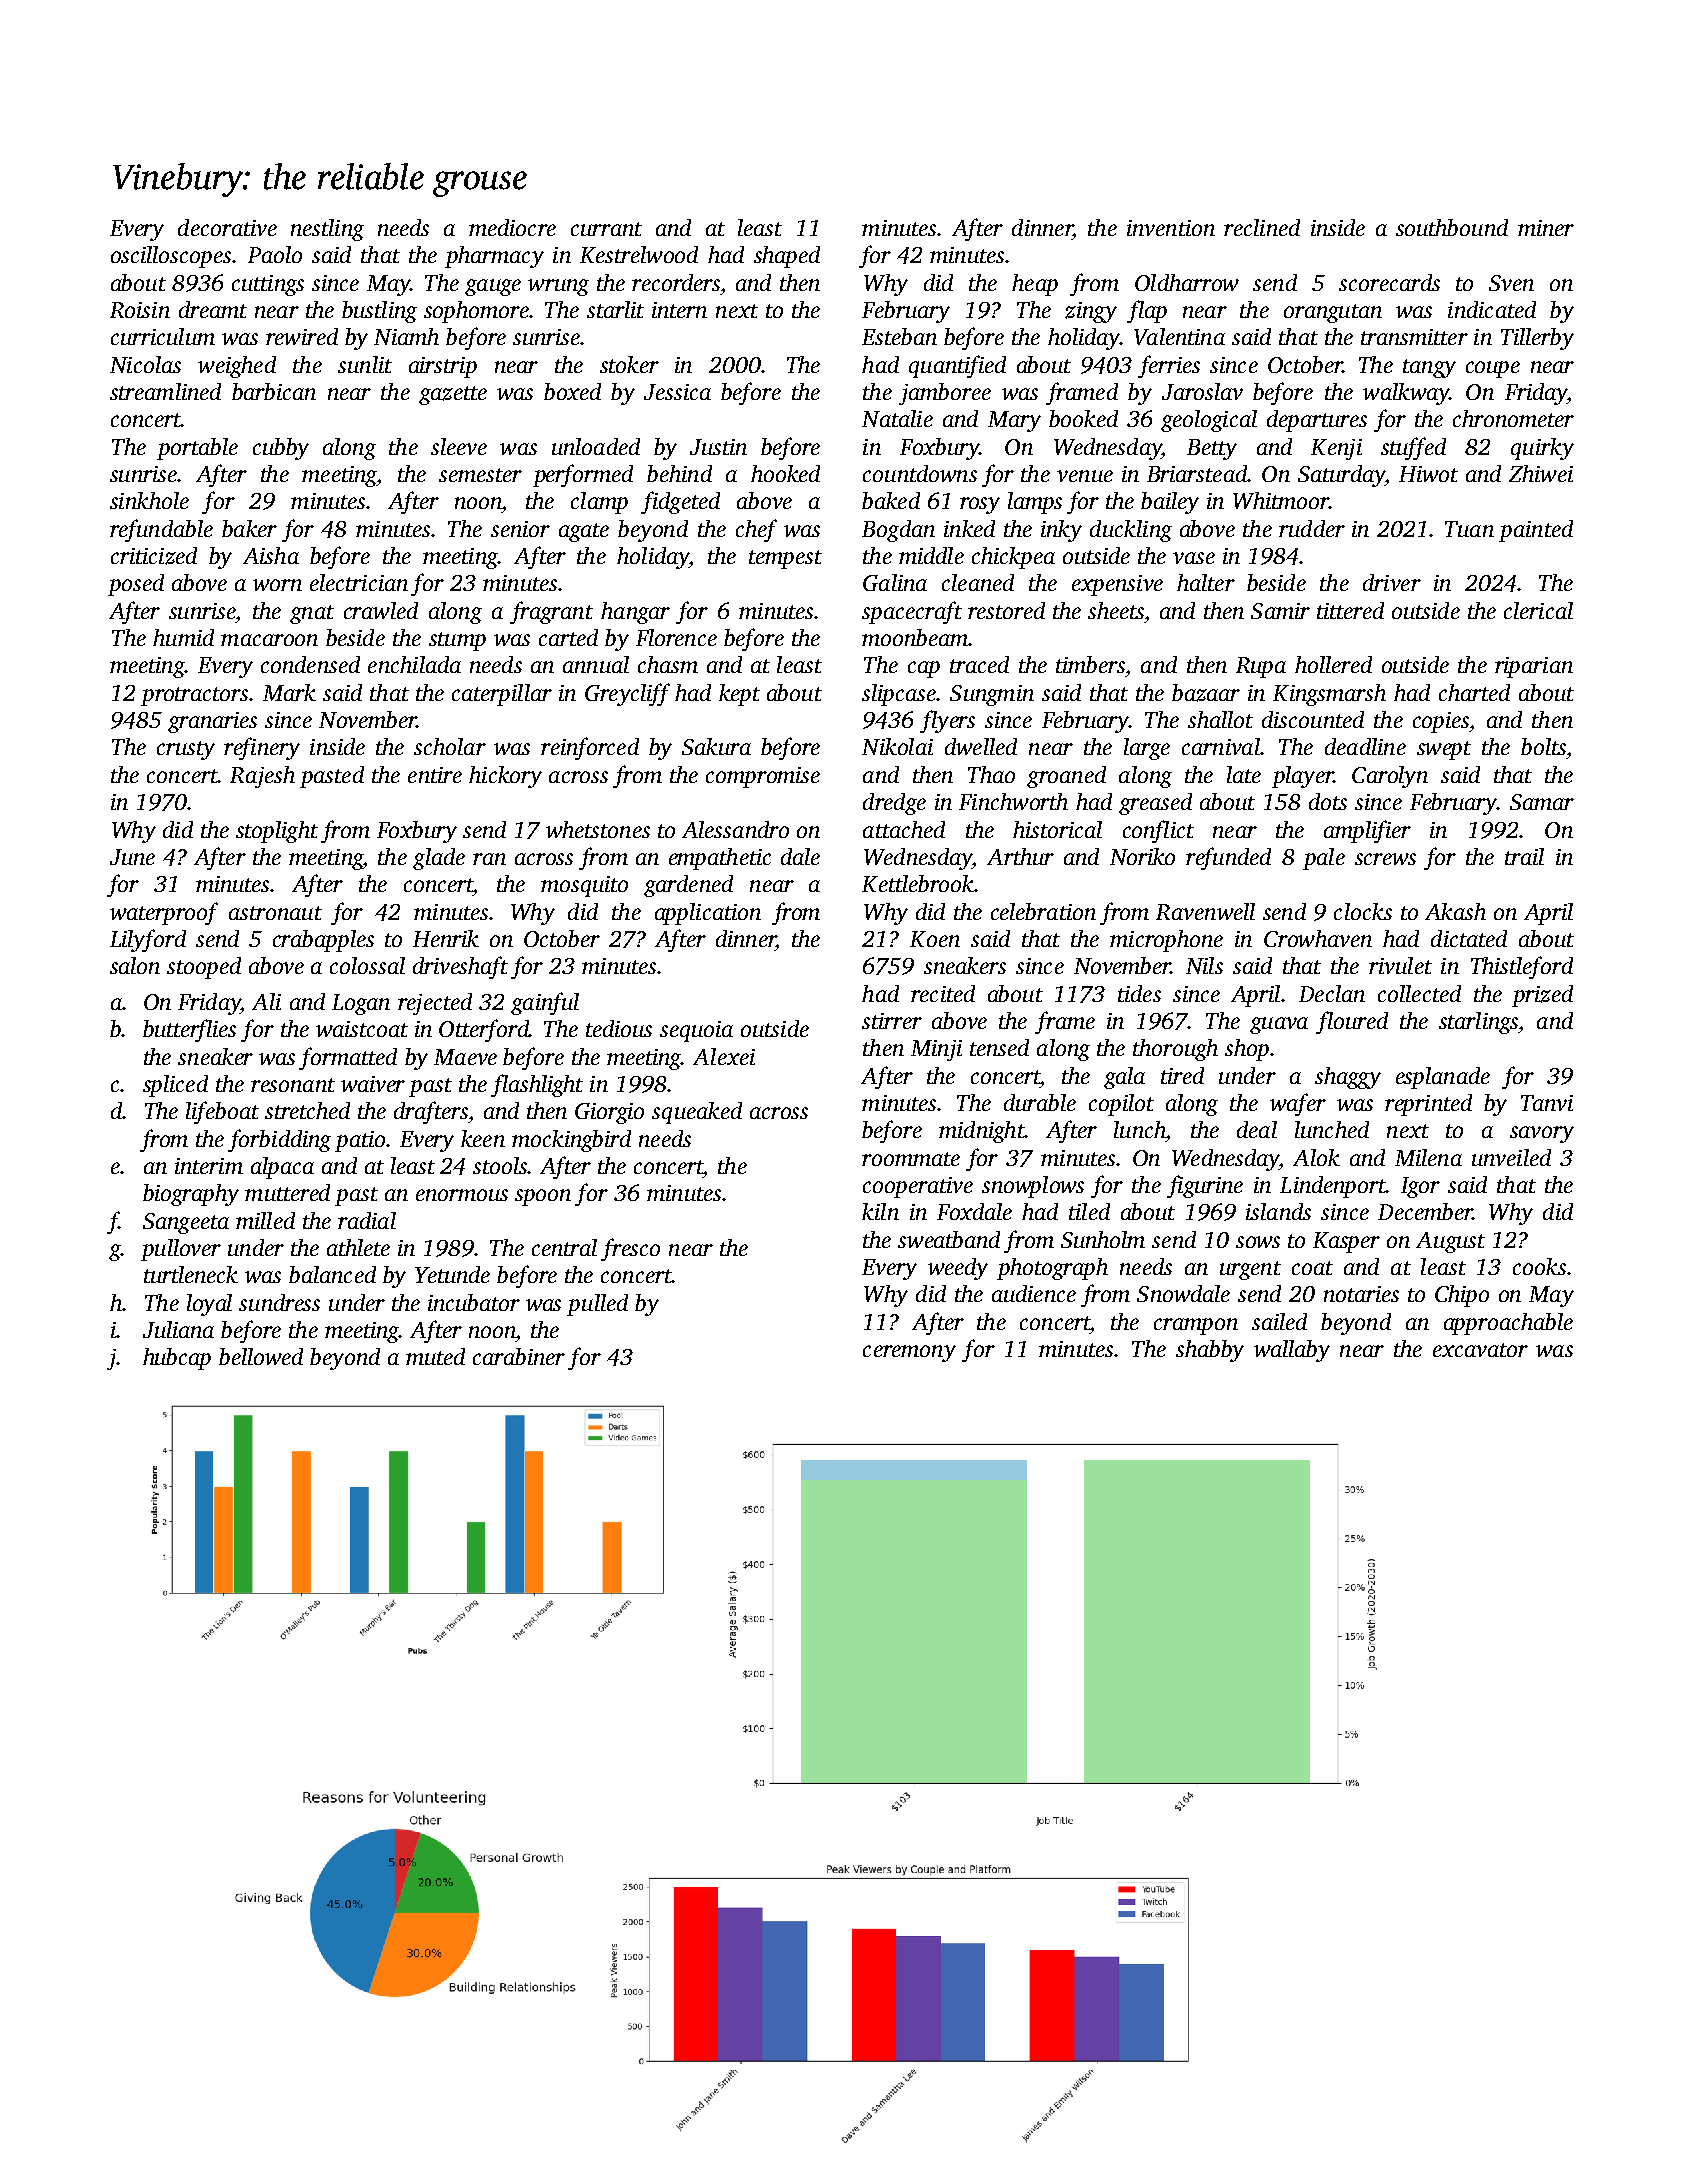 The height and width of the screenshot is (2178, 1683). I want to click on decorative, so click(227, 227).
